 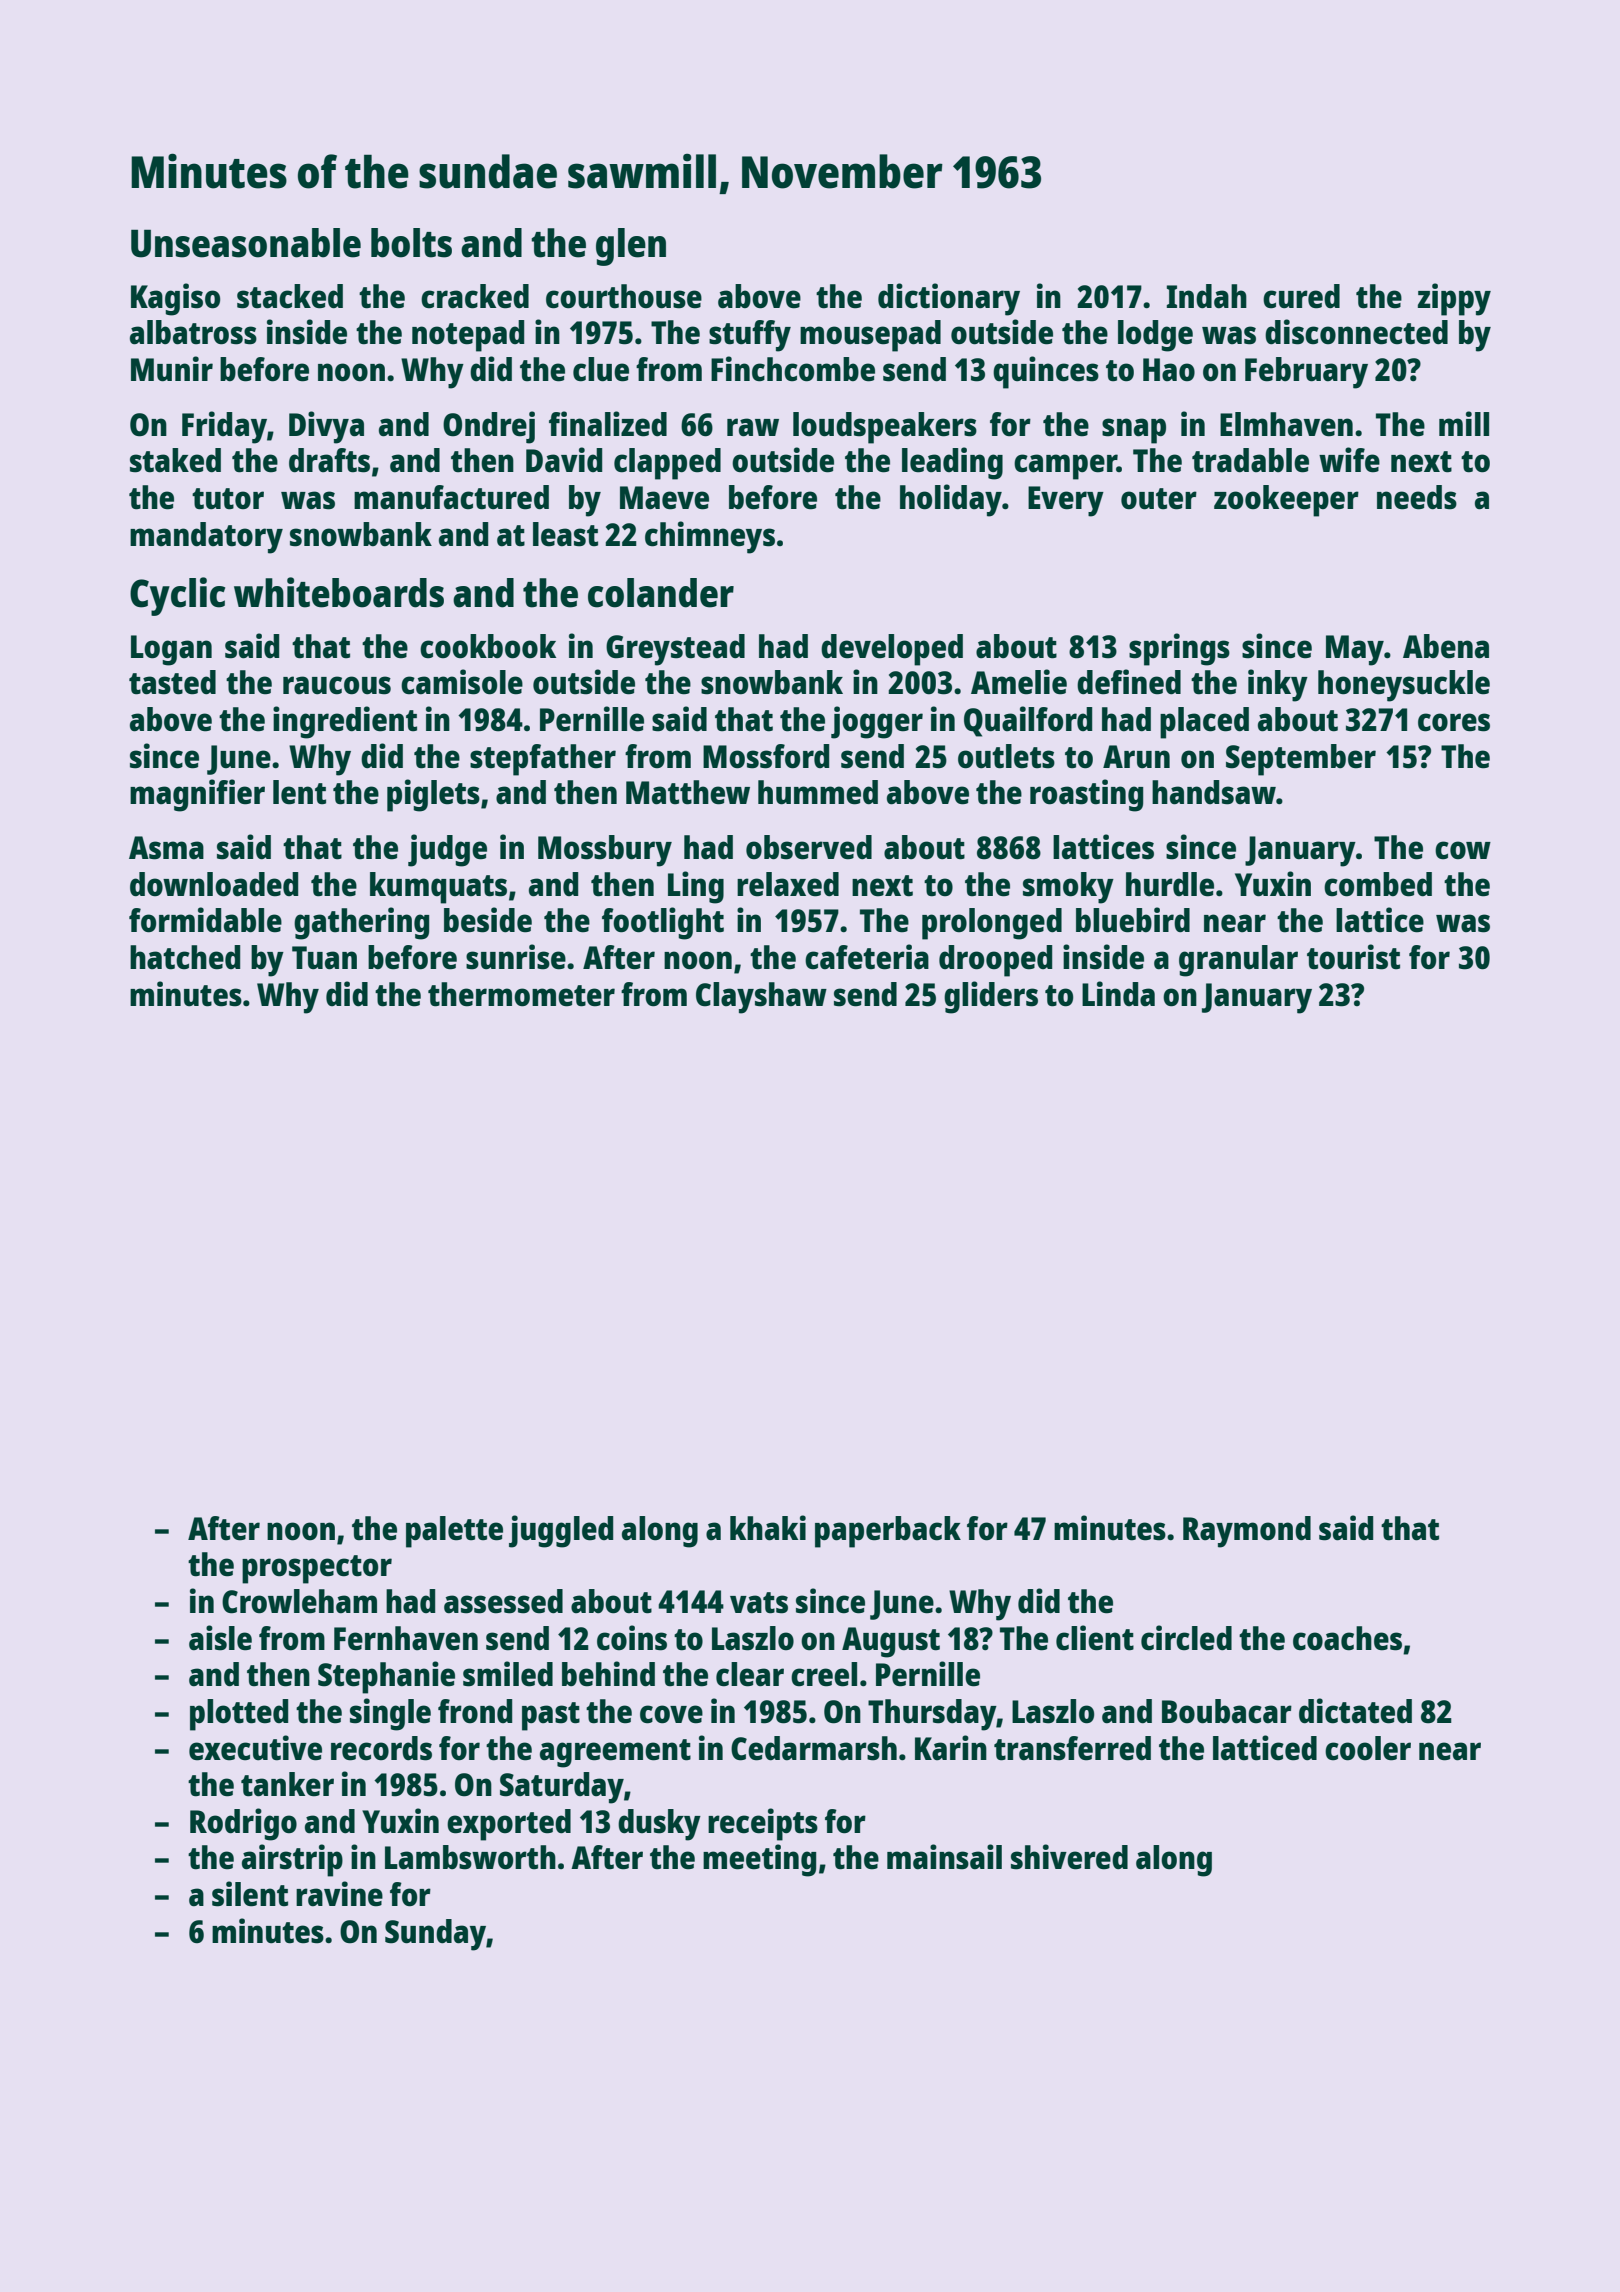 What do you see at coordinates (949, 299) in the page?
I see `dictionary` at bounding box center [949, 299].
